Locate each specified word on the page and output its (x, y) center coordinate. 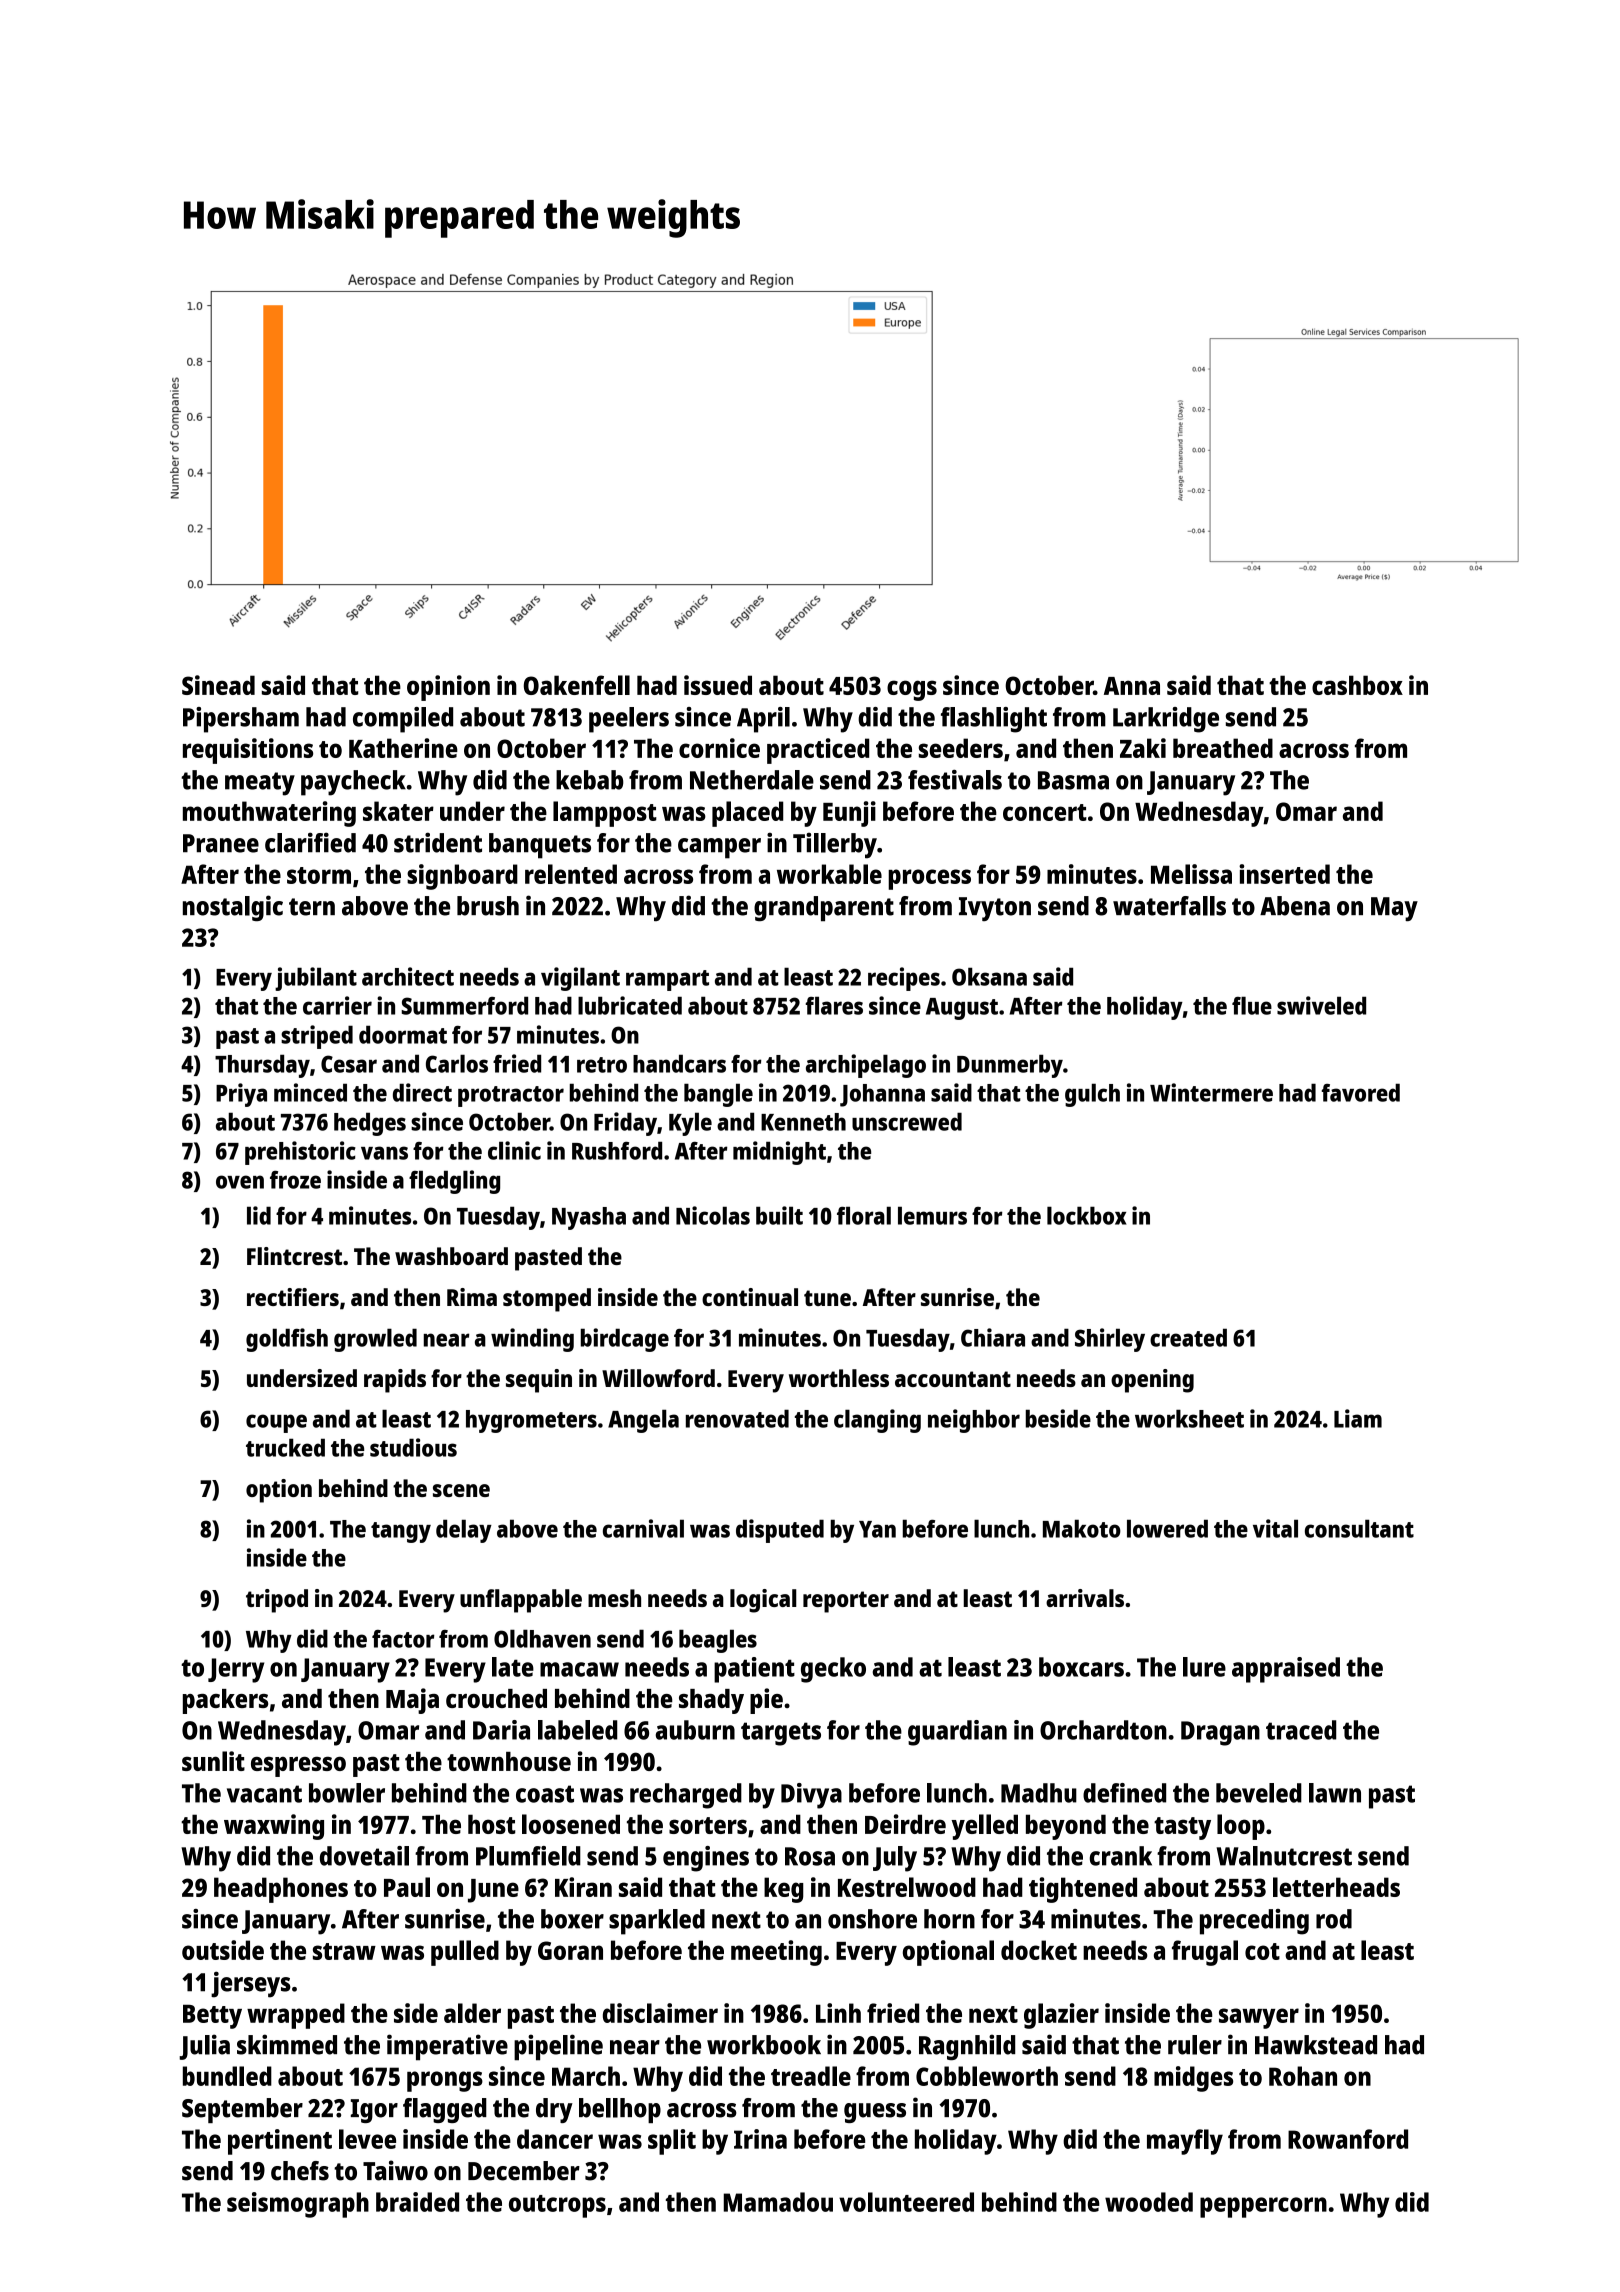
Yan (877, 1529)
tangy (401, 1532)
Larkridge (1166, 720)
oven (240, 1182)
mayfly (1185, 2142)
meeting (776, 1953)
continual (750, 1297)
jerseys (251, 1984)
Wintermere (1211, 1092)
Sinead (218, 685)
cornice (719, 748)
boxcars (1081, 1667)
